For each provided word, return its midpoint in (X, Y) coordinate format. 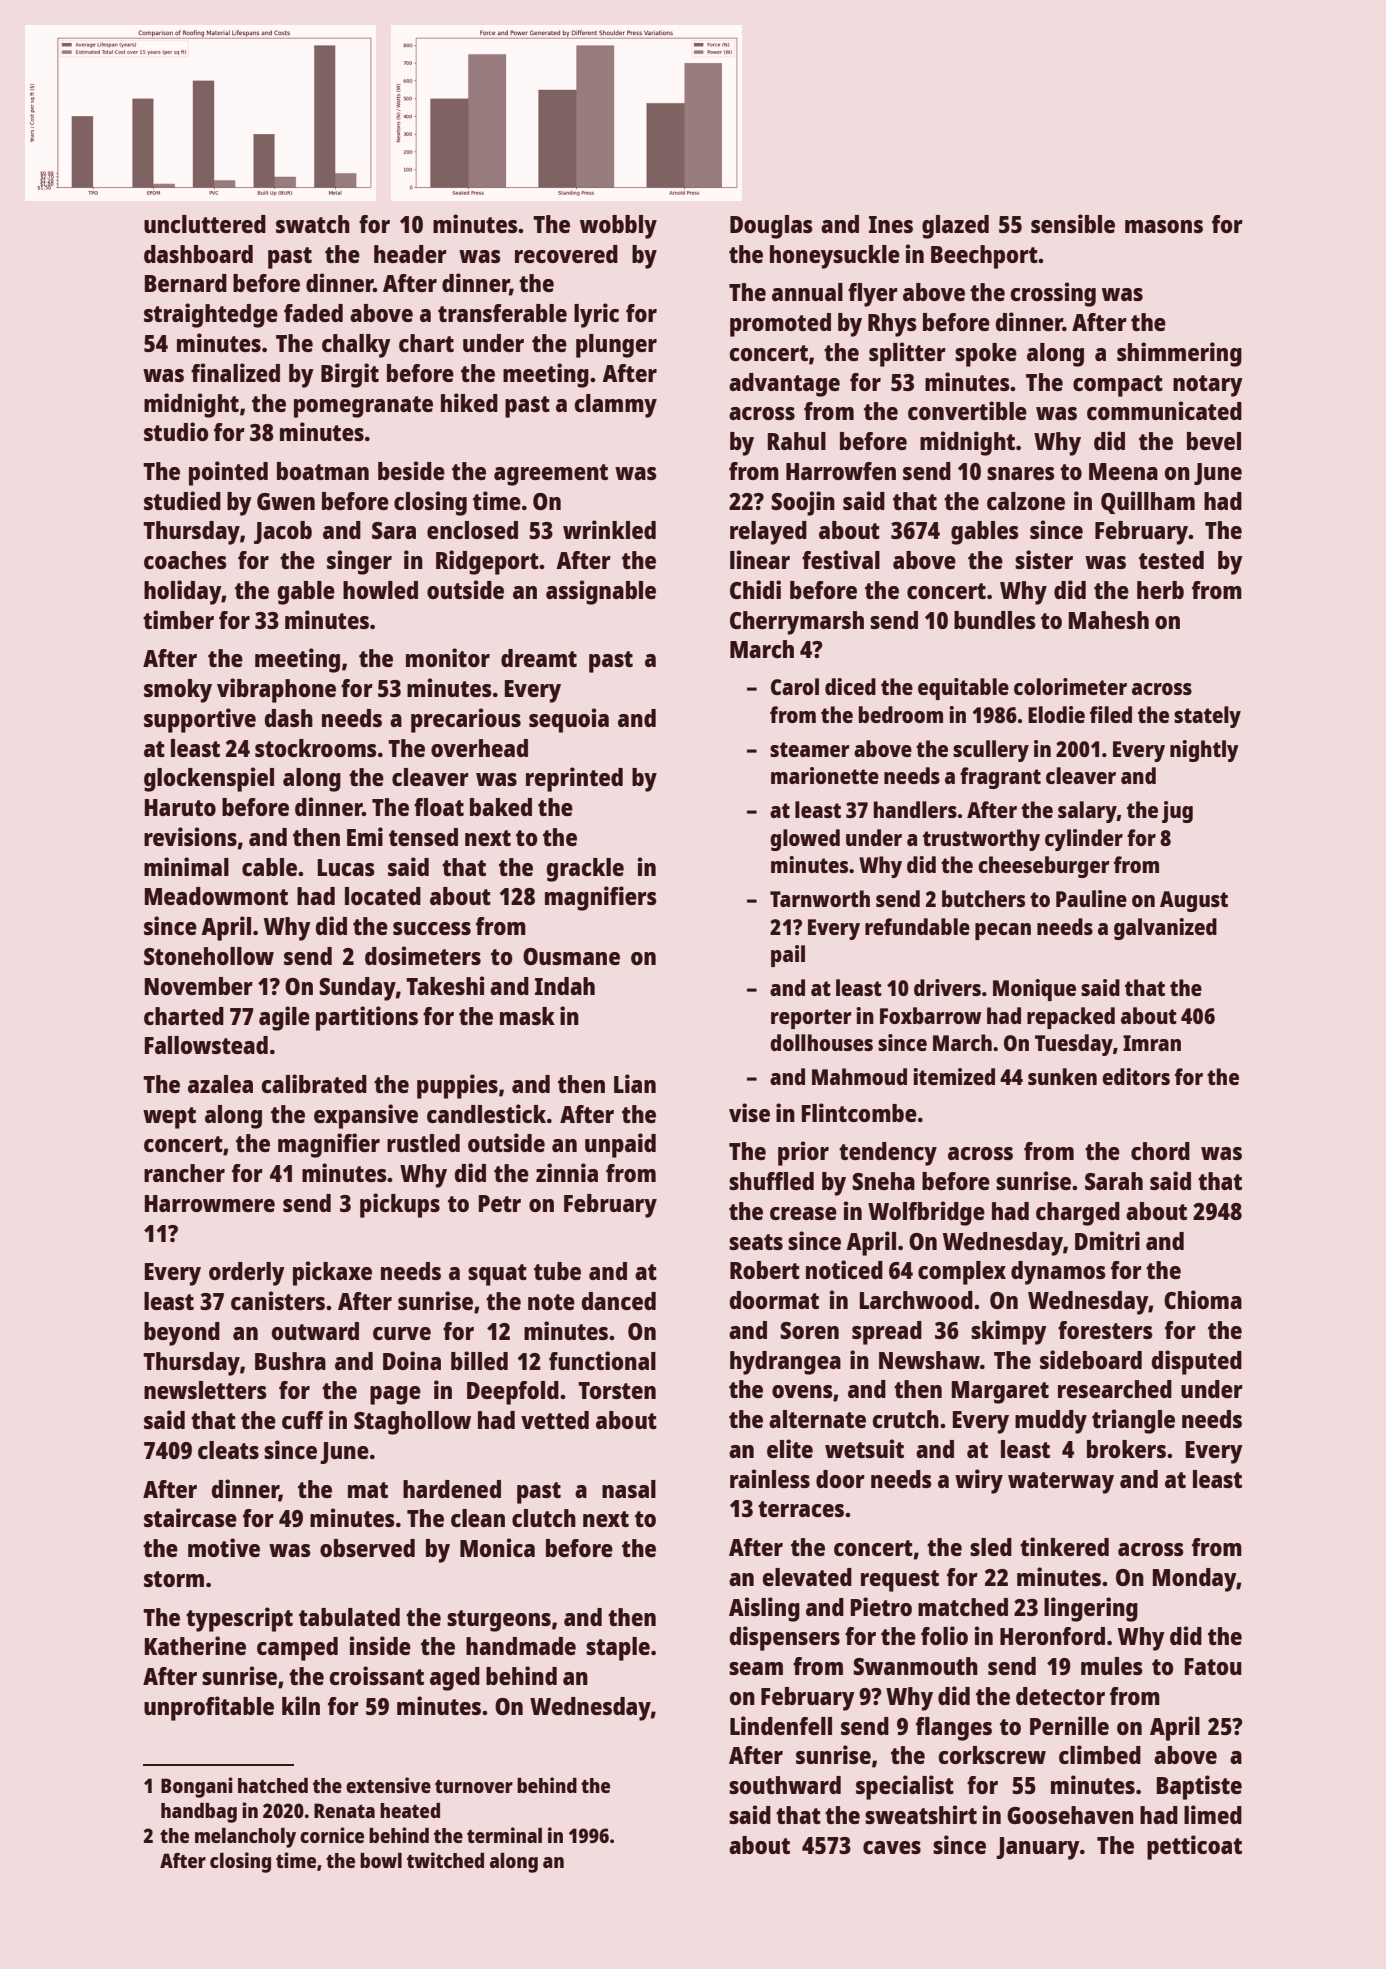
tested (1171, 560)
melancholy (245, 1838)
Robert (765, 1270)
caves (892, 1847)
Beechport (984, 257)
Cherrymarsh (797, 623)
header (410, 254)
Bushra (290, 1361)
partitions (367, 1018)
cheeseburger (1044, 867)
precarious (466, 720)
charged (1078, 1214)
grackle (585, 870)
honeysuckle (835, 257)
